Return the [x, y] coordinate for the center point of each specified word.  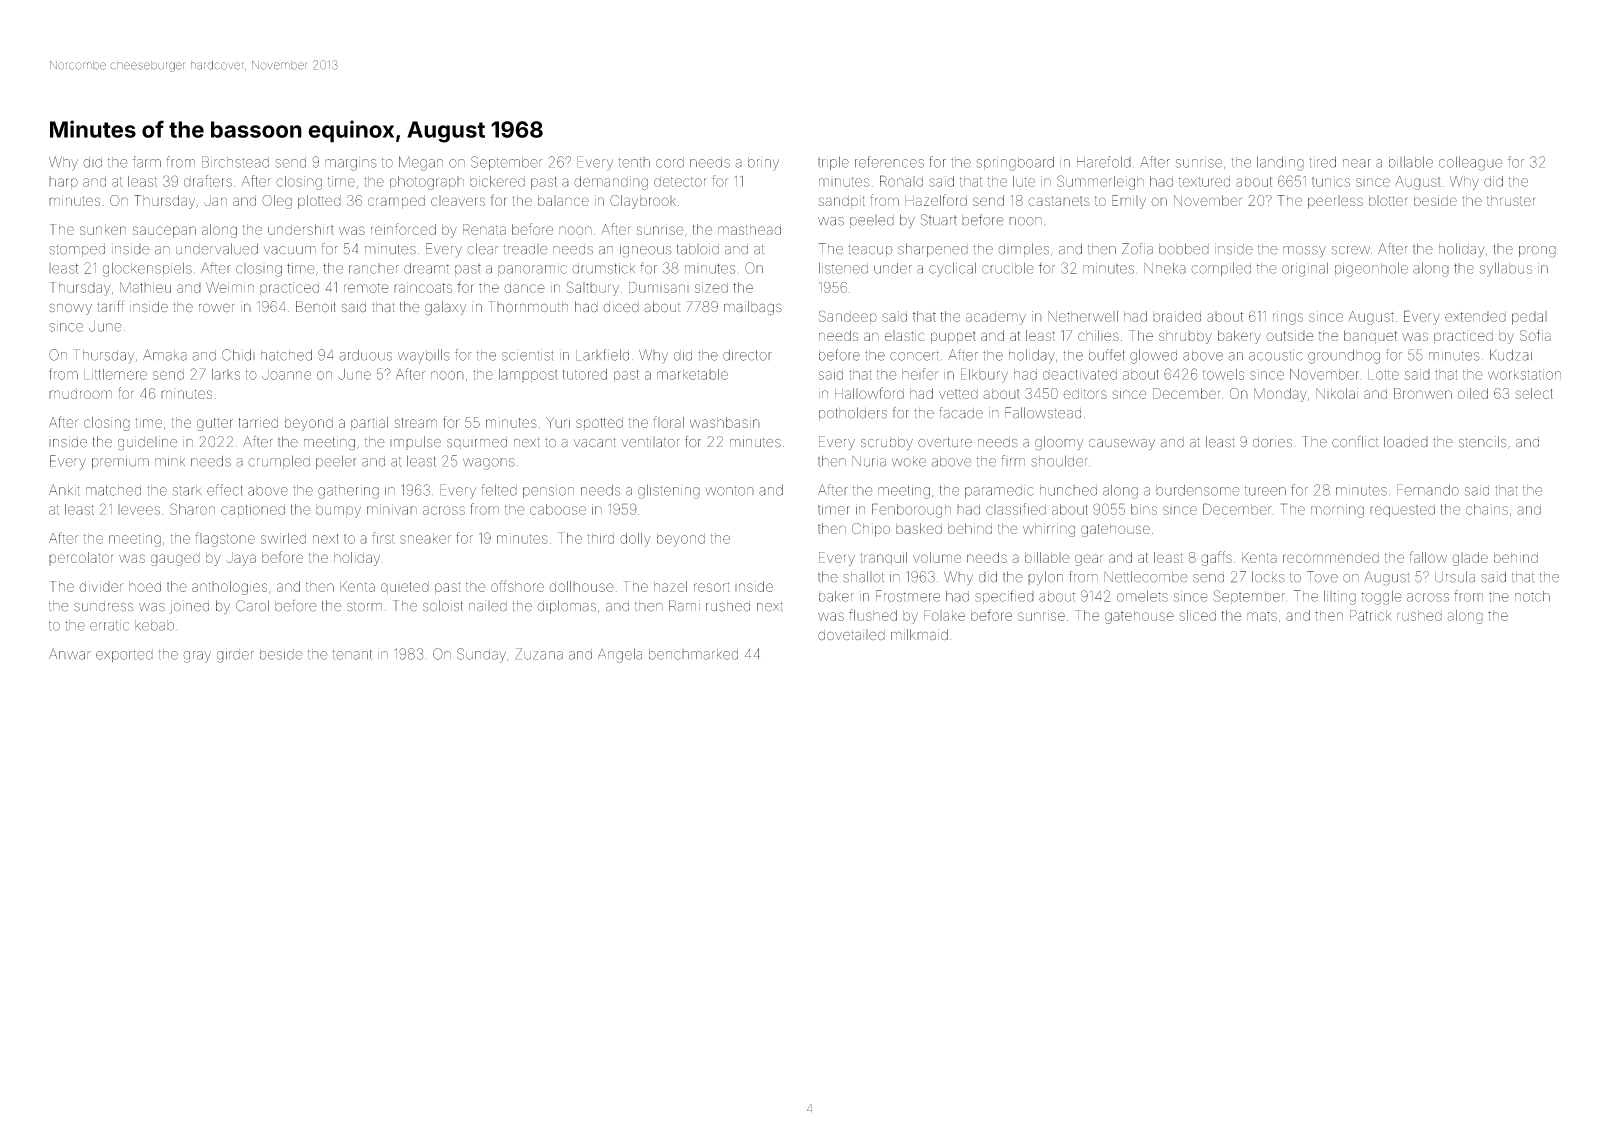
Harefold [1104, 162]
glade [1470, 559]
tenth [634, 162]
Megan [421, 163]
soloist [443, 606]
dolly [635, 540]
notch [1532, 596]
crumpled [279, 462]
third [600, 538]
